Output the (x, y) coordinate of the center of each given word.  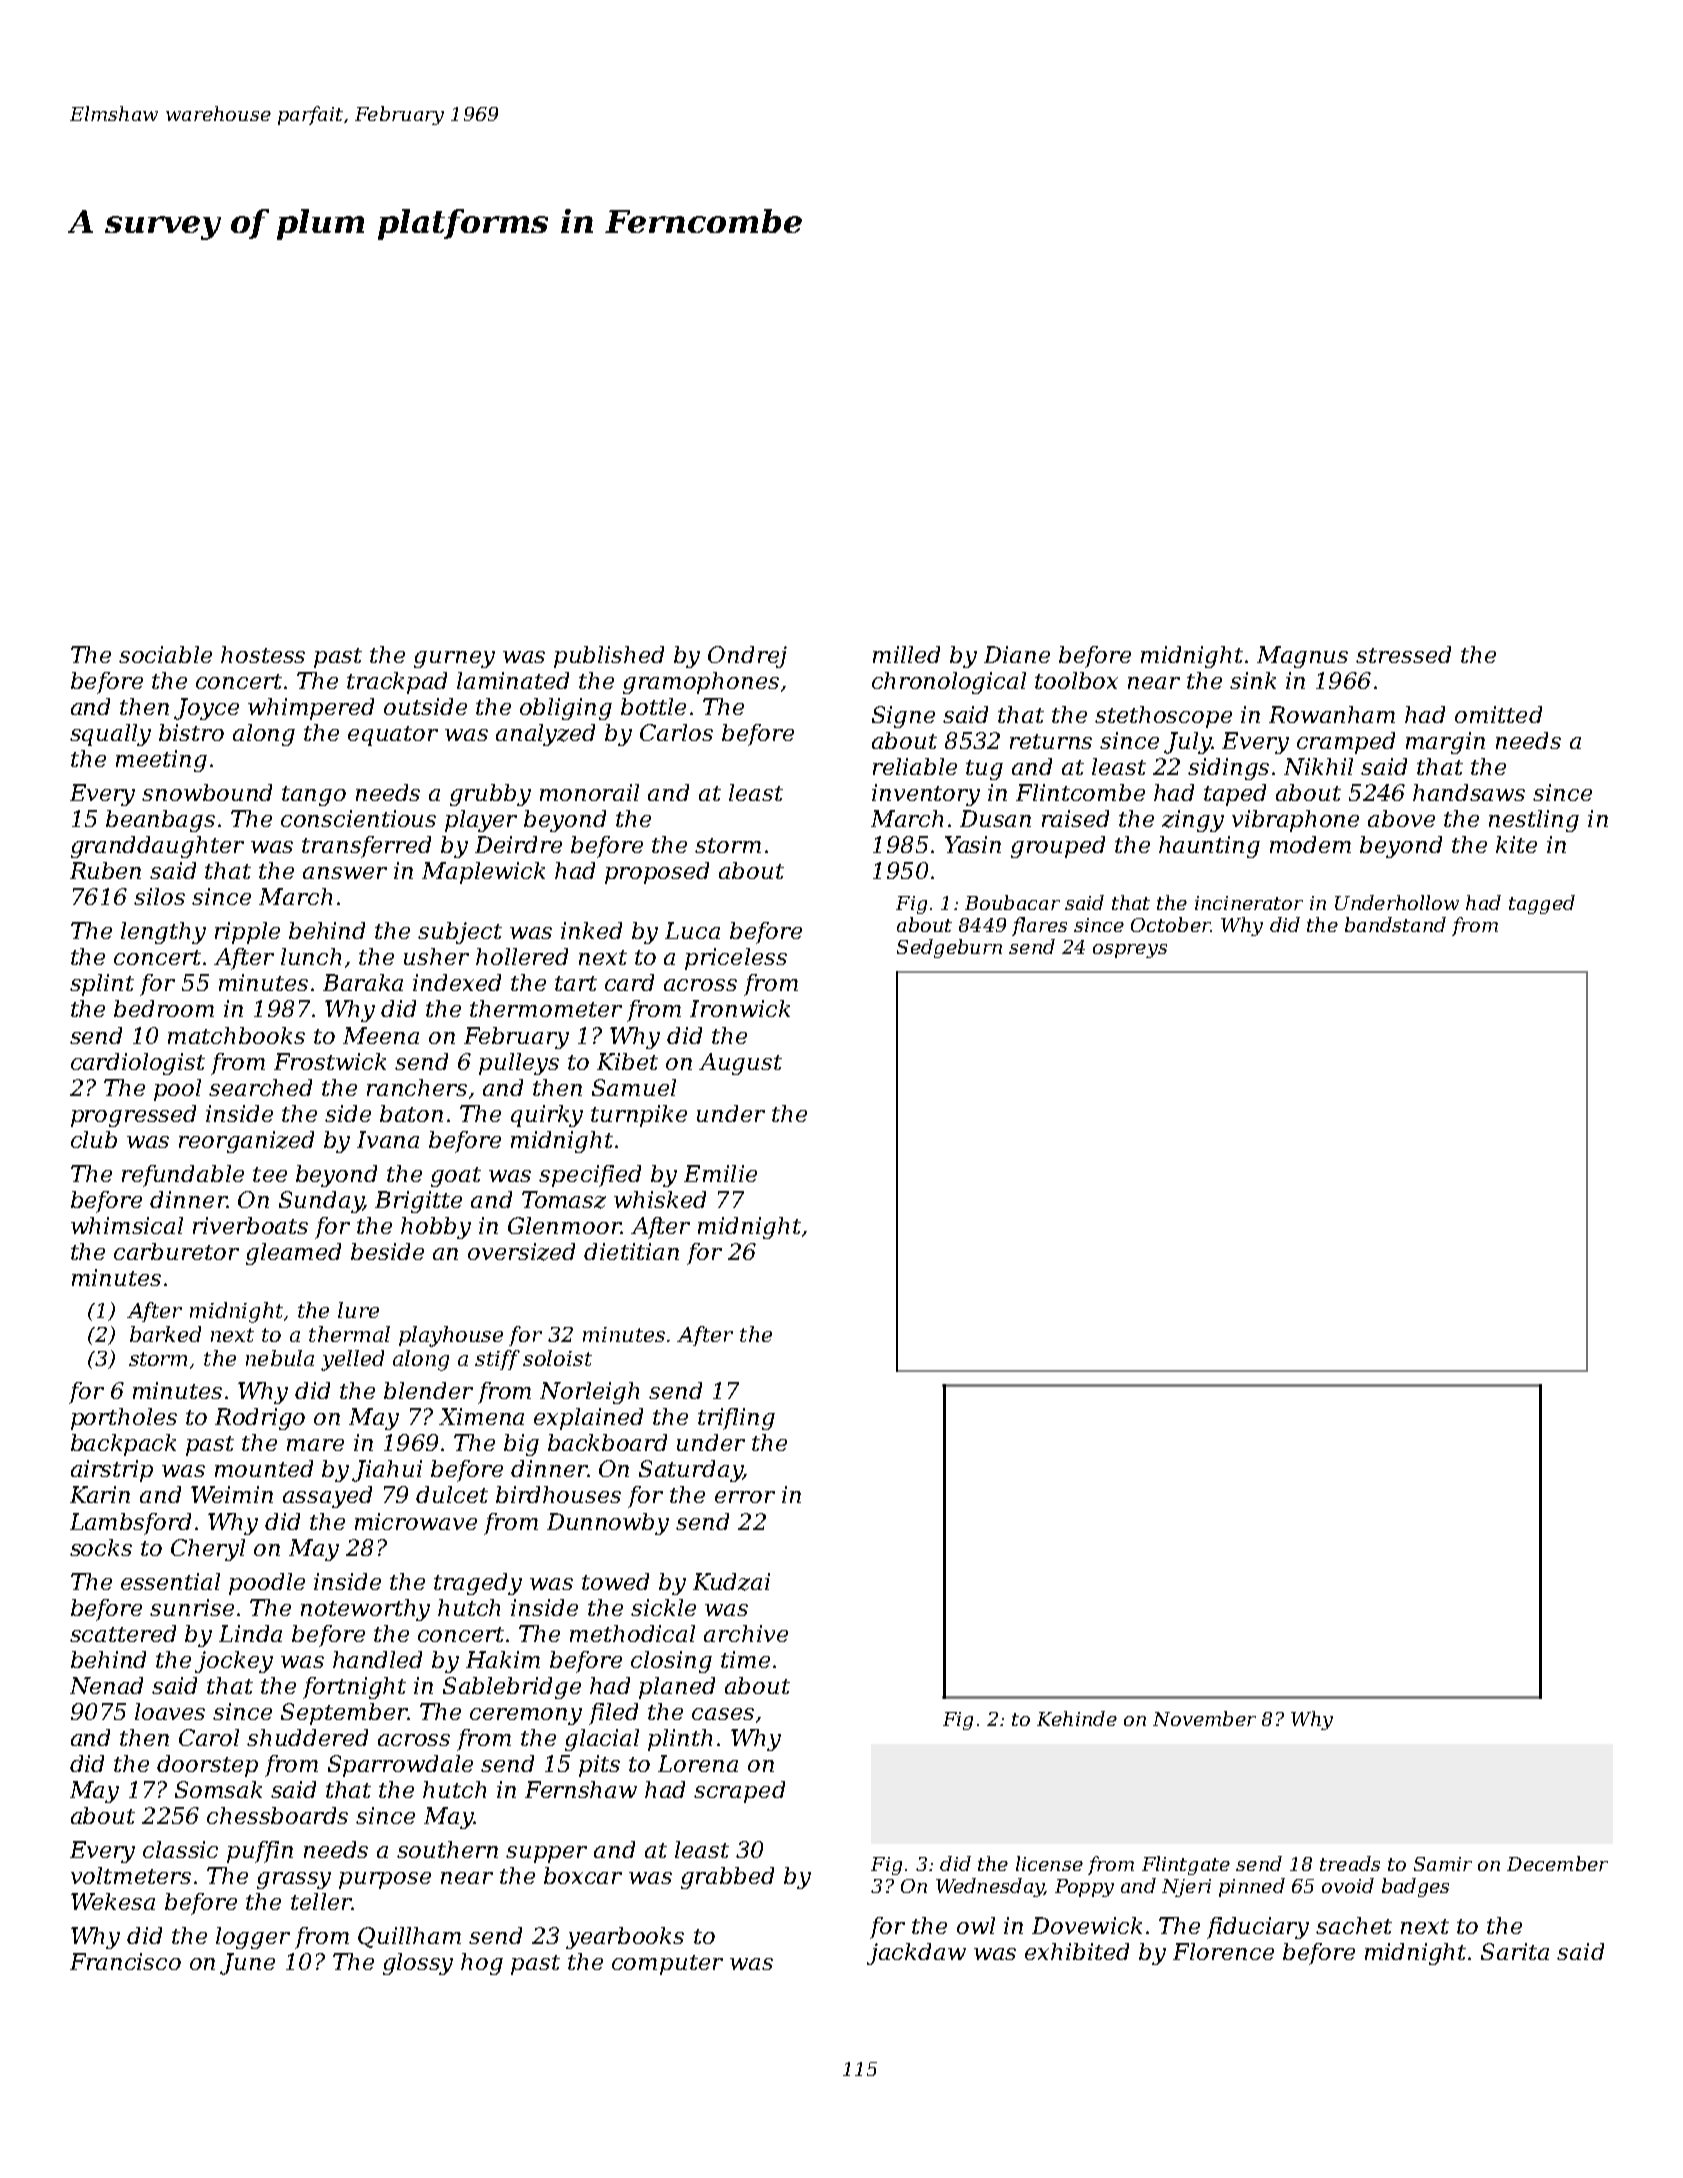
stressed (1403, 654)
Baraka (363, 982)
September (344, 1714)
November (1204, 1718)
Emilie (720, 1173)
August (740, 1064)
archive (746, 1633)
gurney (454, 659)
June (247, 1964)
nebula (280, 1358)
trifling (736, 1419)
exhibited (1077, 1951)
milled (906, 654)
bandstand (1395, 924)
